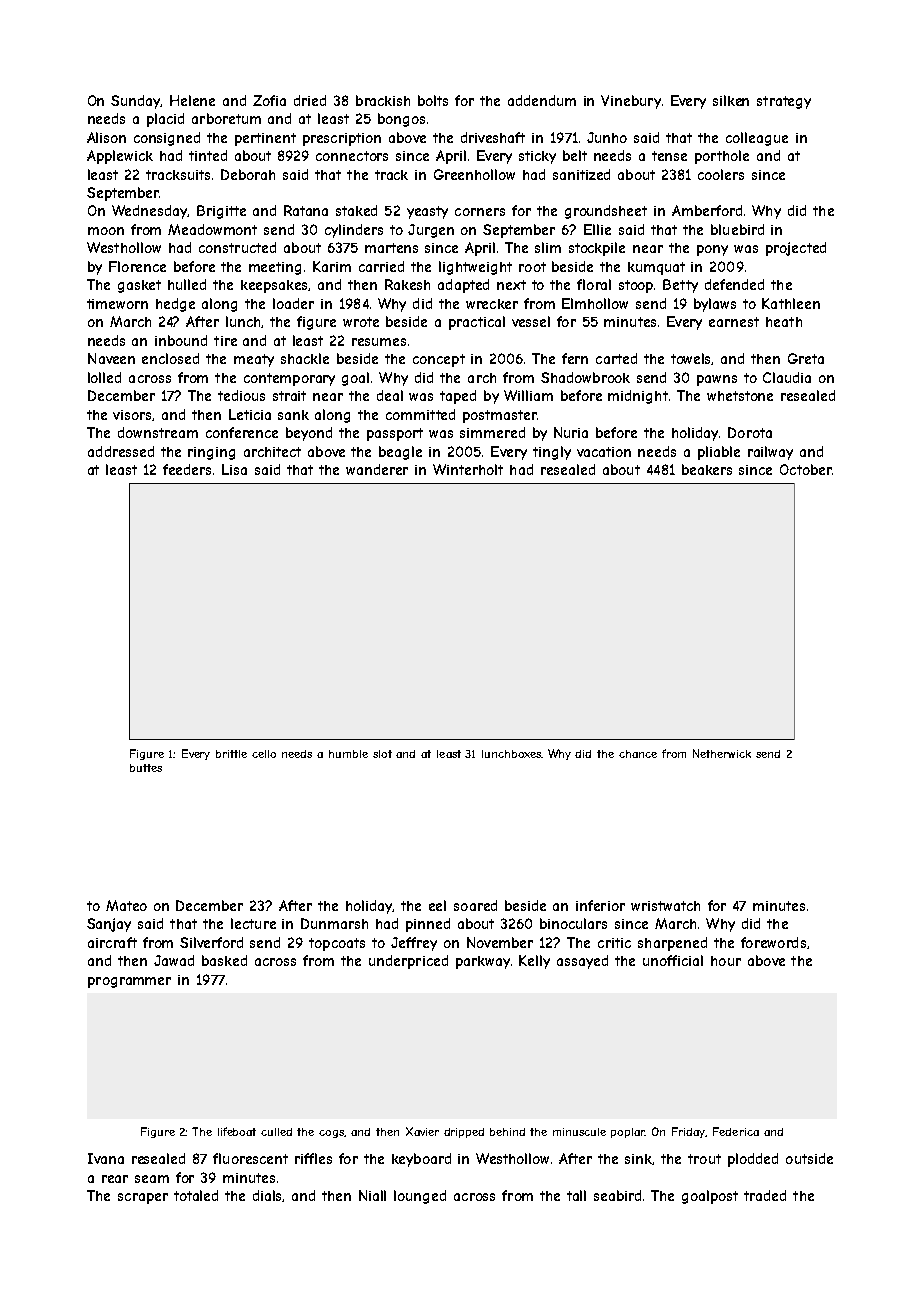  What do you see at coordinates (542, 100) in the page?
I see `addendum` at bounding box center [542, 100].
